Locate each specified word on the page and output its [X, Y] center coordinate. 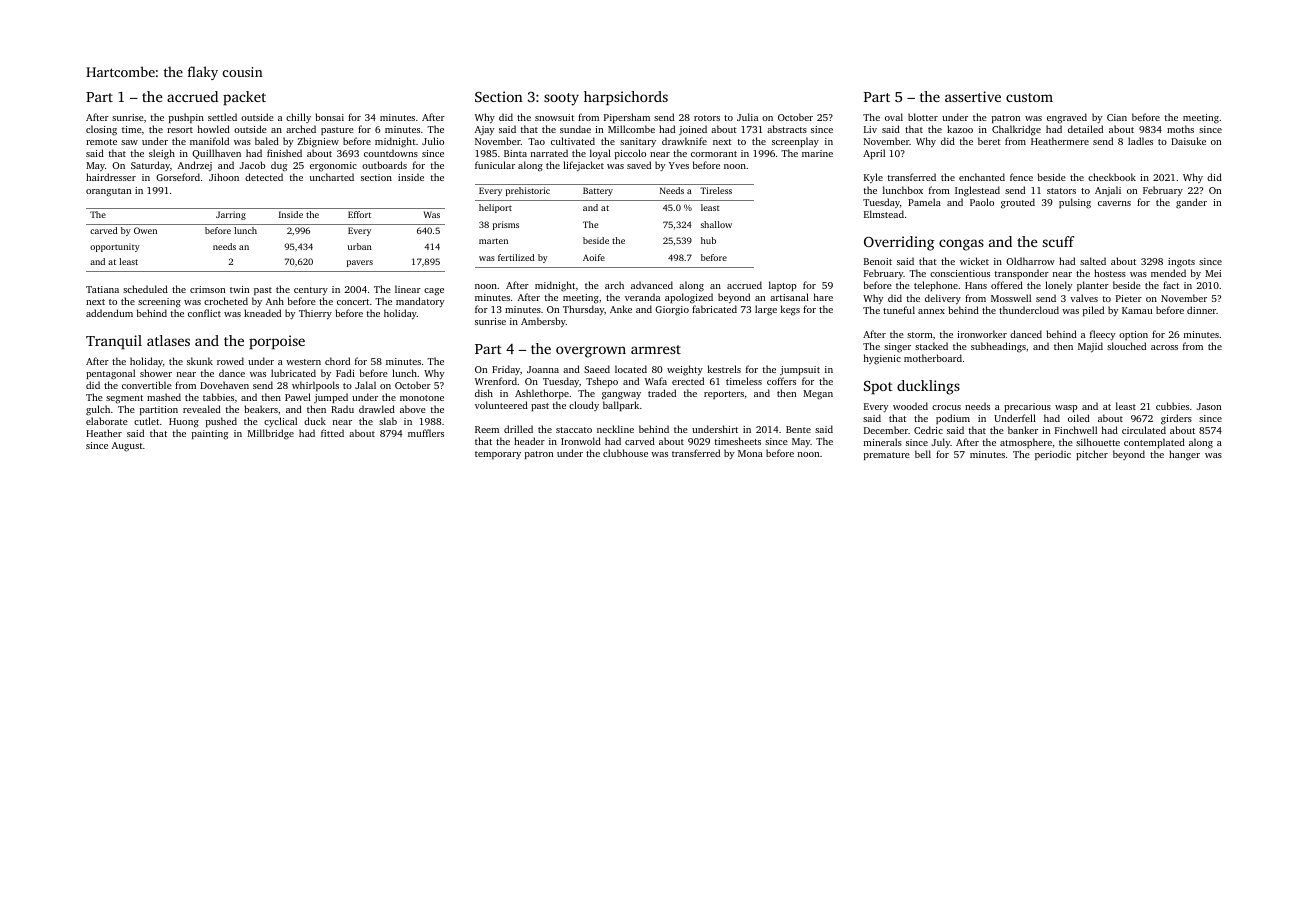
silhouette [1098, 442]
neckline [615, 429]
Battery [598, 191]
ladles [1140, 141]
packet [244, 98]
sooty [561, 99]
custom [1029, 97]
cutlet [146, 421]
